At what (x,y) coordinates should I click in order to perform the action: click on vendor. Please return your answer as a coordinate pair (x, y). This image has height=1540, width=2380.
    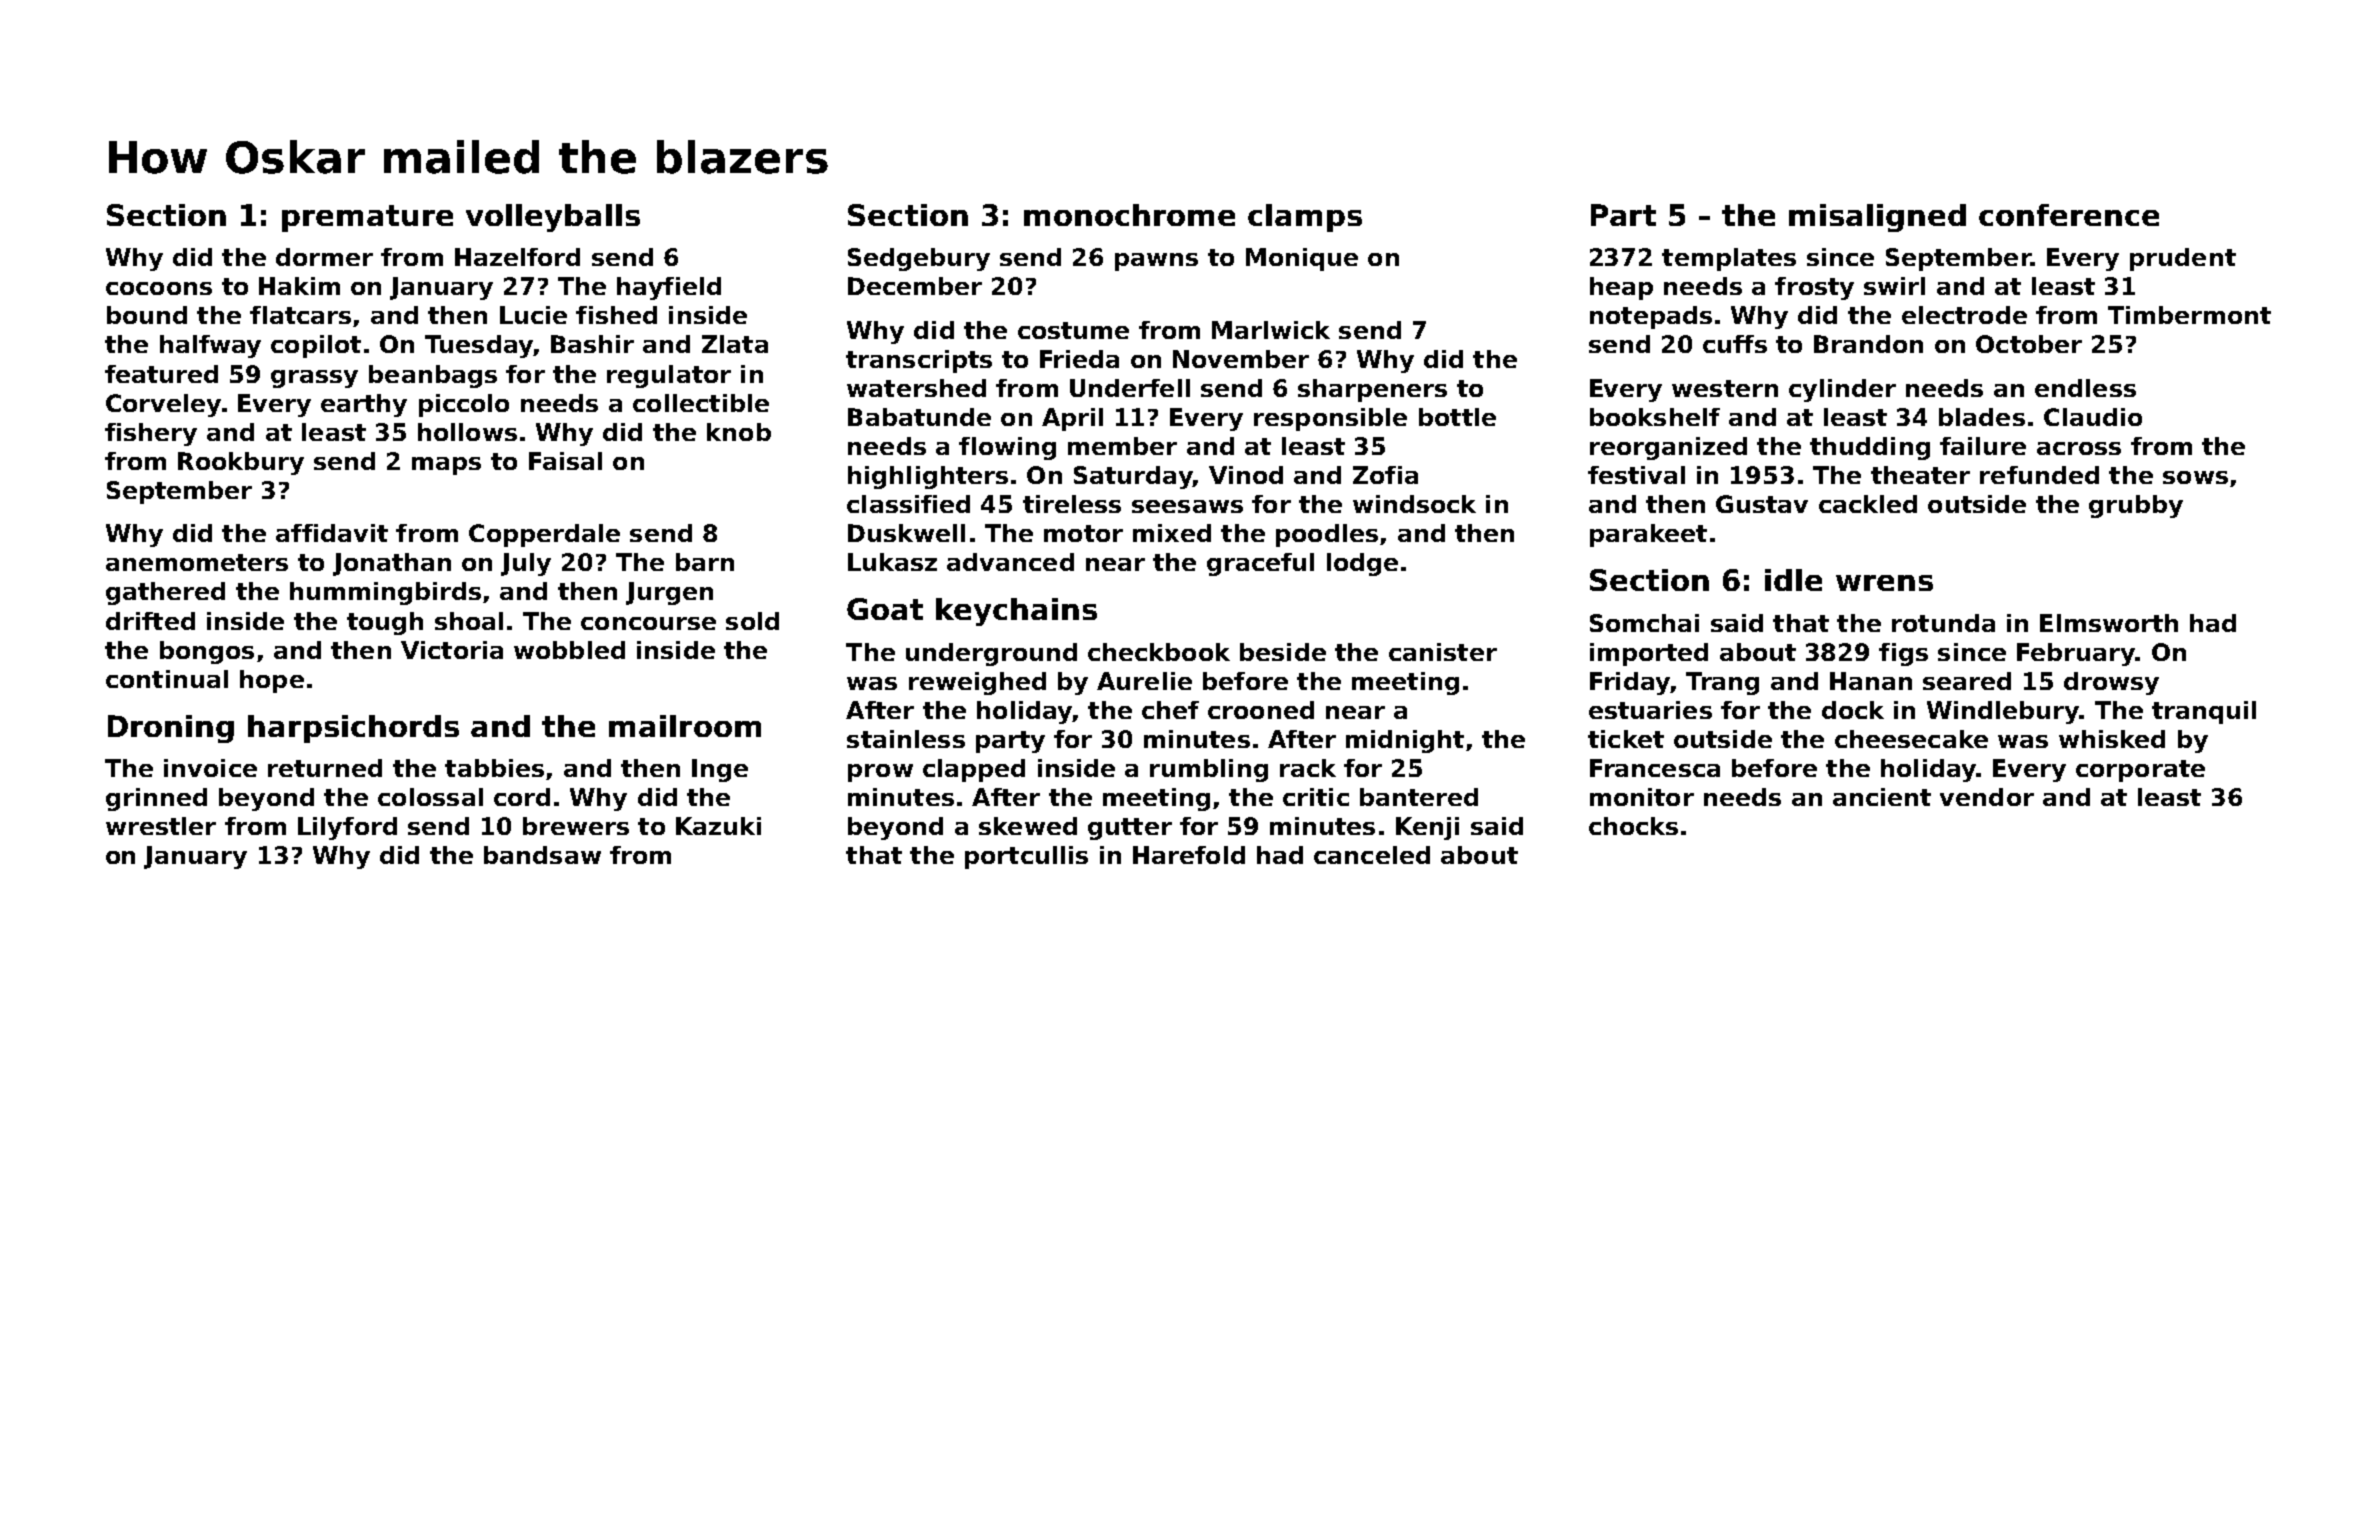
    Looking at the image, I should click on (1987, 797).
